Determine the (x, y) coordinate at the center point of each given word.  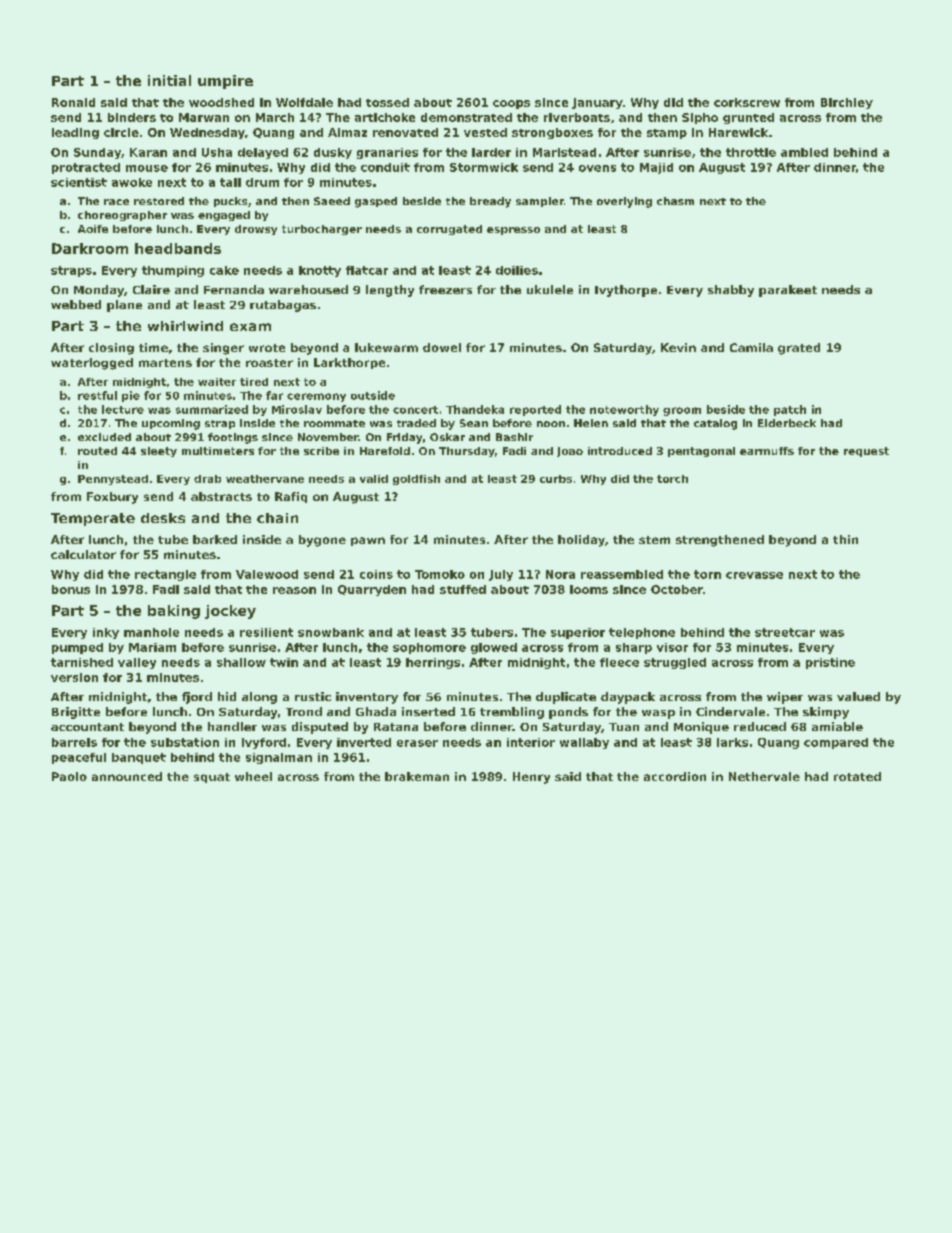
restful (97, 395)
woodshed (221, 102)
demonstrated (466, 117)
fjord (197, 698)
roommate (334, 423)
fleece (619, 662)
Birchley (847, 103)
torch (672, 479)
